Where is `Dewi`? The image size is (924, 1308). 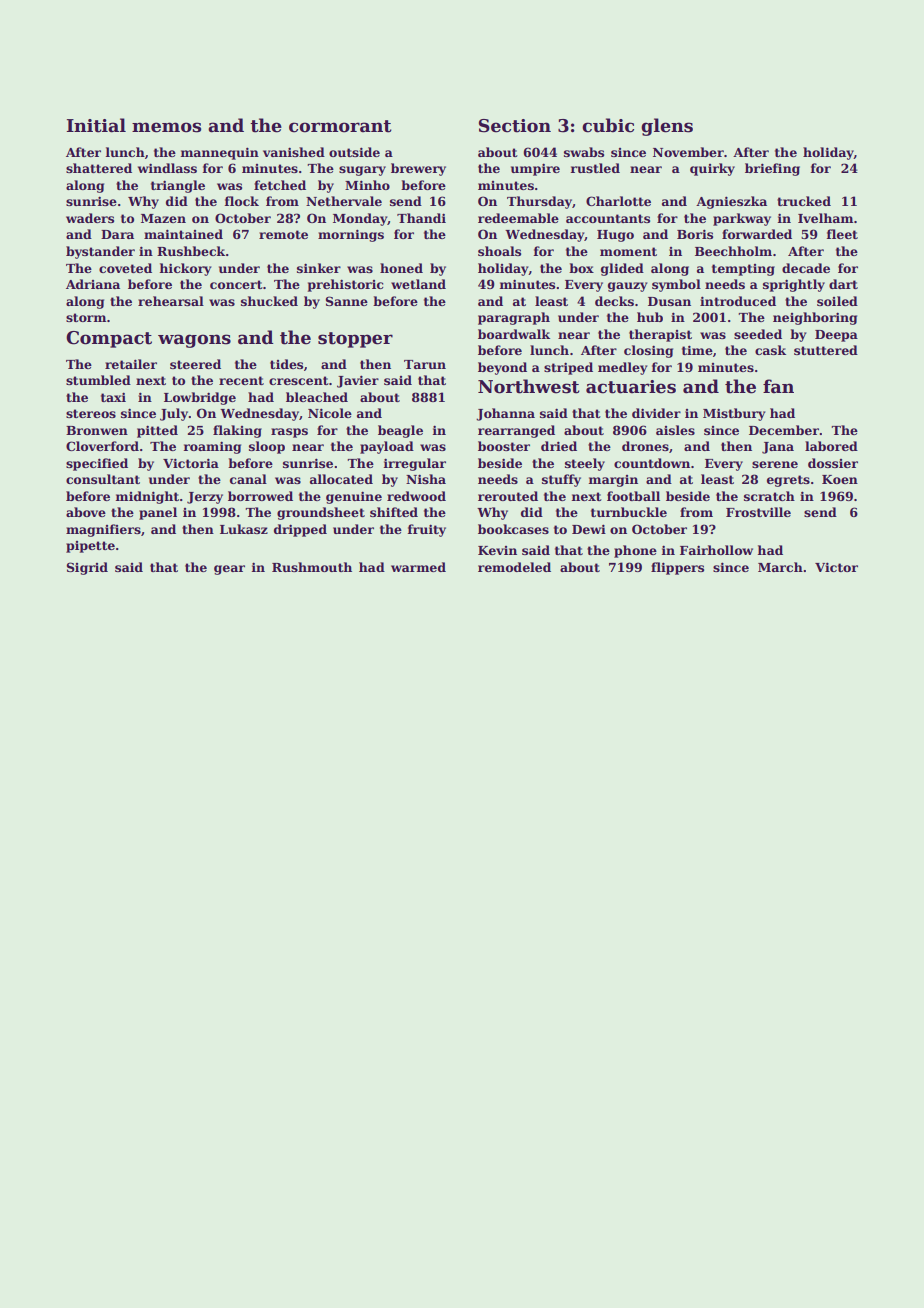 Dewi is located at coordinates (589, 529).
